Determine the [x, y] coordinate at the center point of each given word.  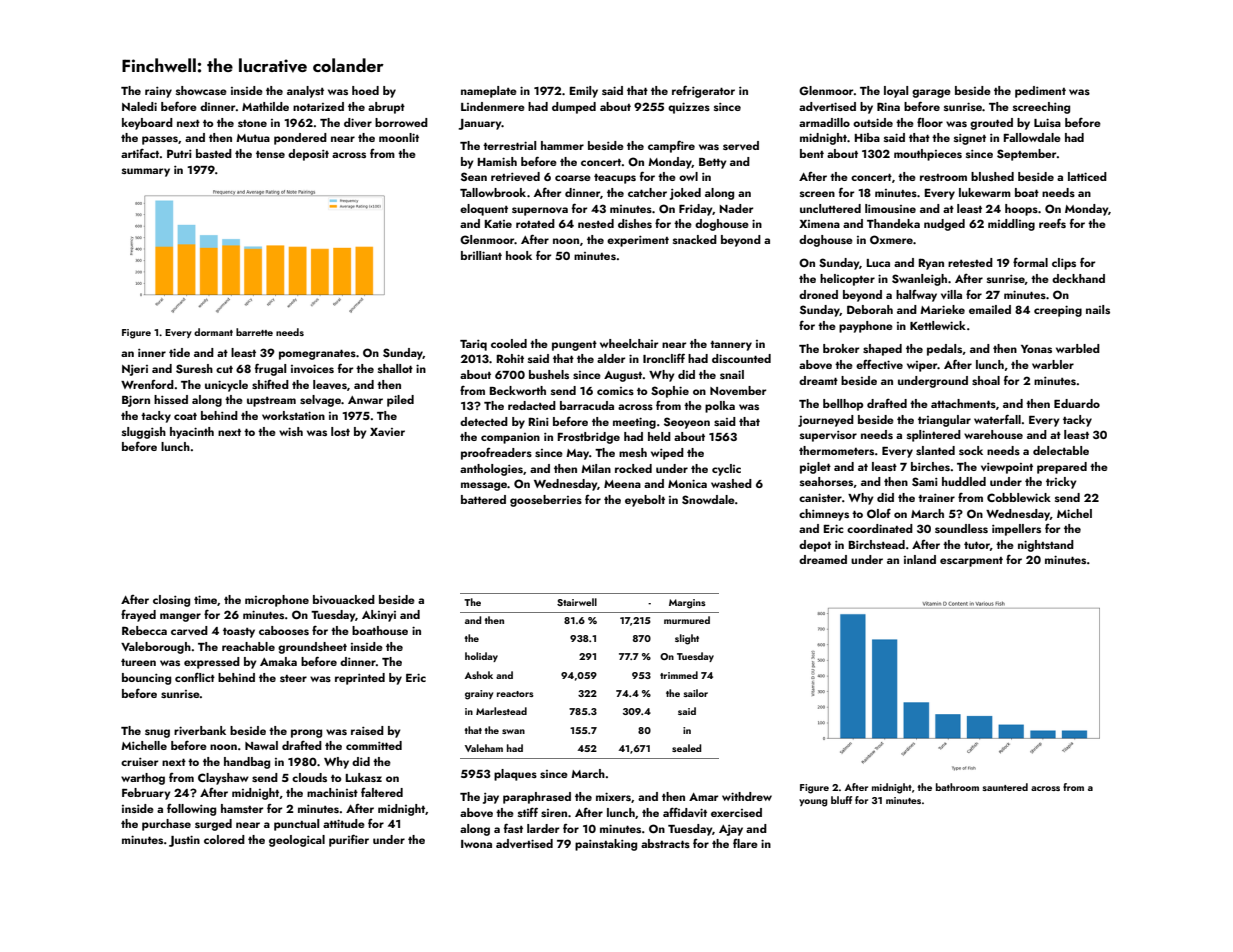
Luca [878, 263]
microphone [277, 601]
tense [270, 154]
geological [297, 841]
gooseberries [546, 501]
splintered [934, 436]
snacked [695, 239]
